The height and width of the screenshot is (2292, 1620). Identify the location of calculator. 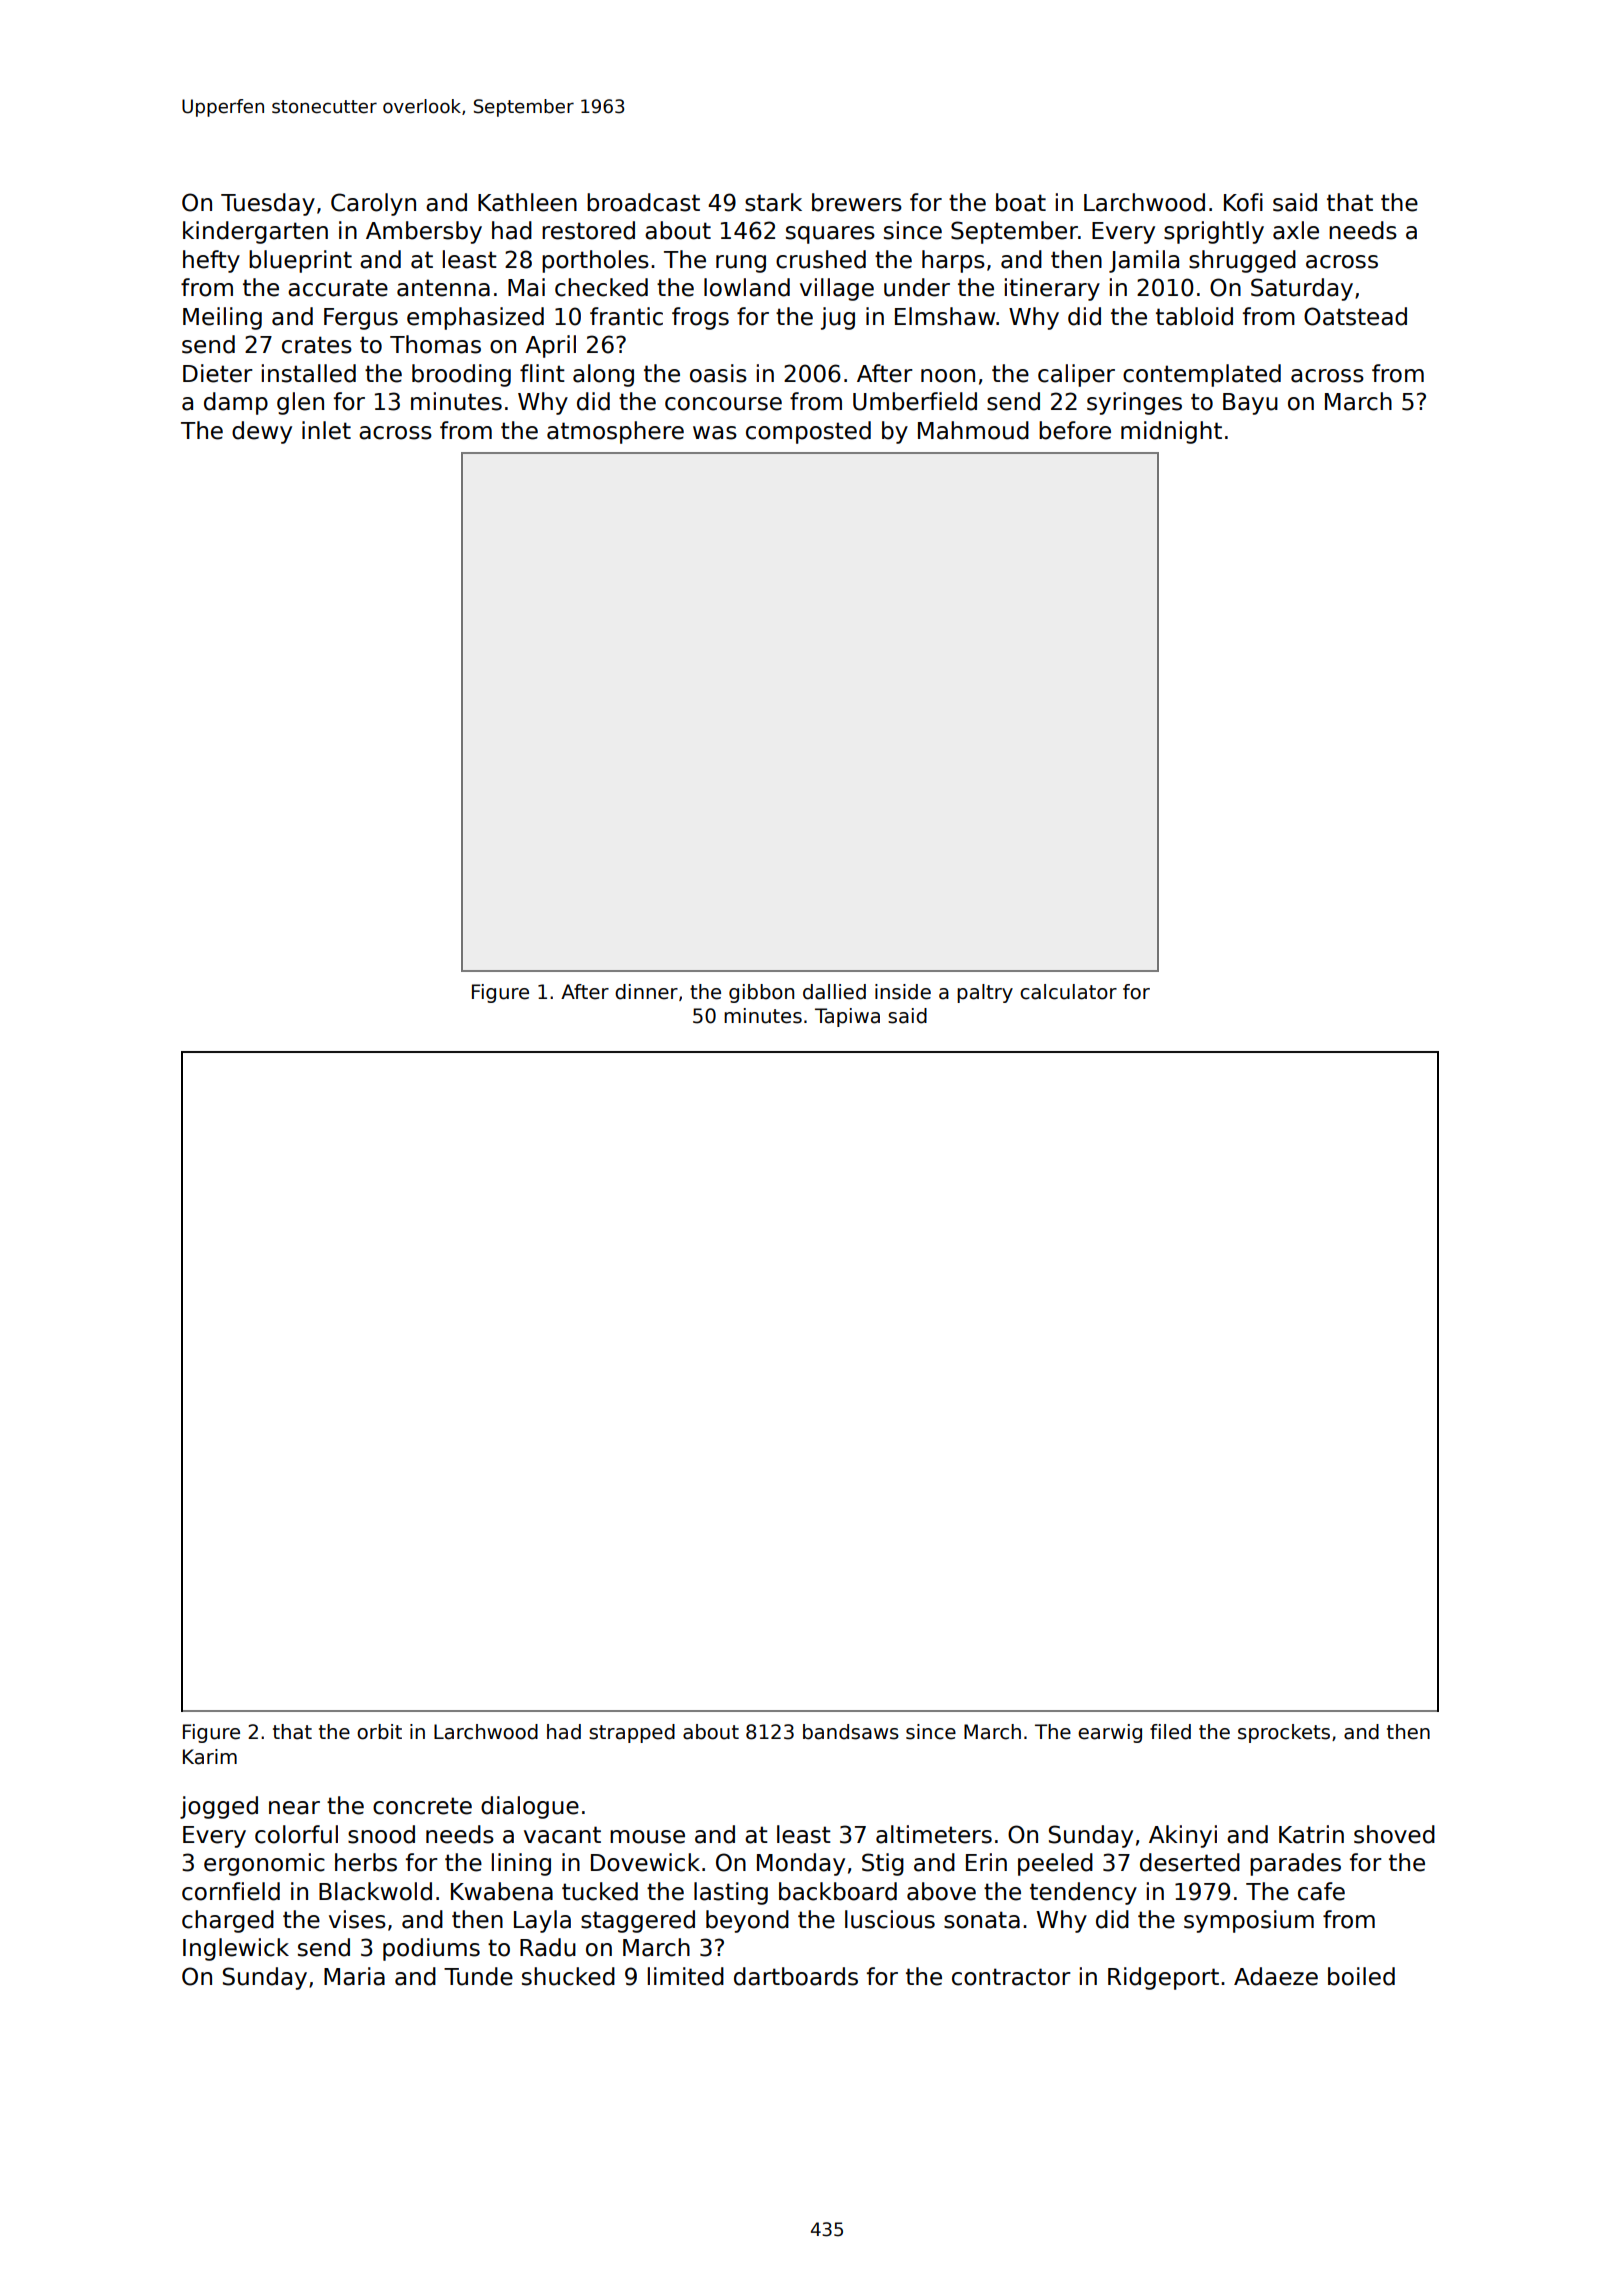
(1068, 992).
